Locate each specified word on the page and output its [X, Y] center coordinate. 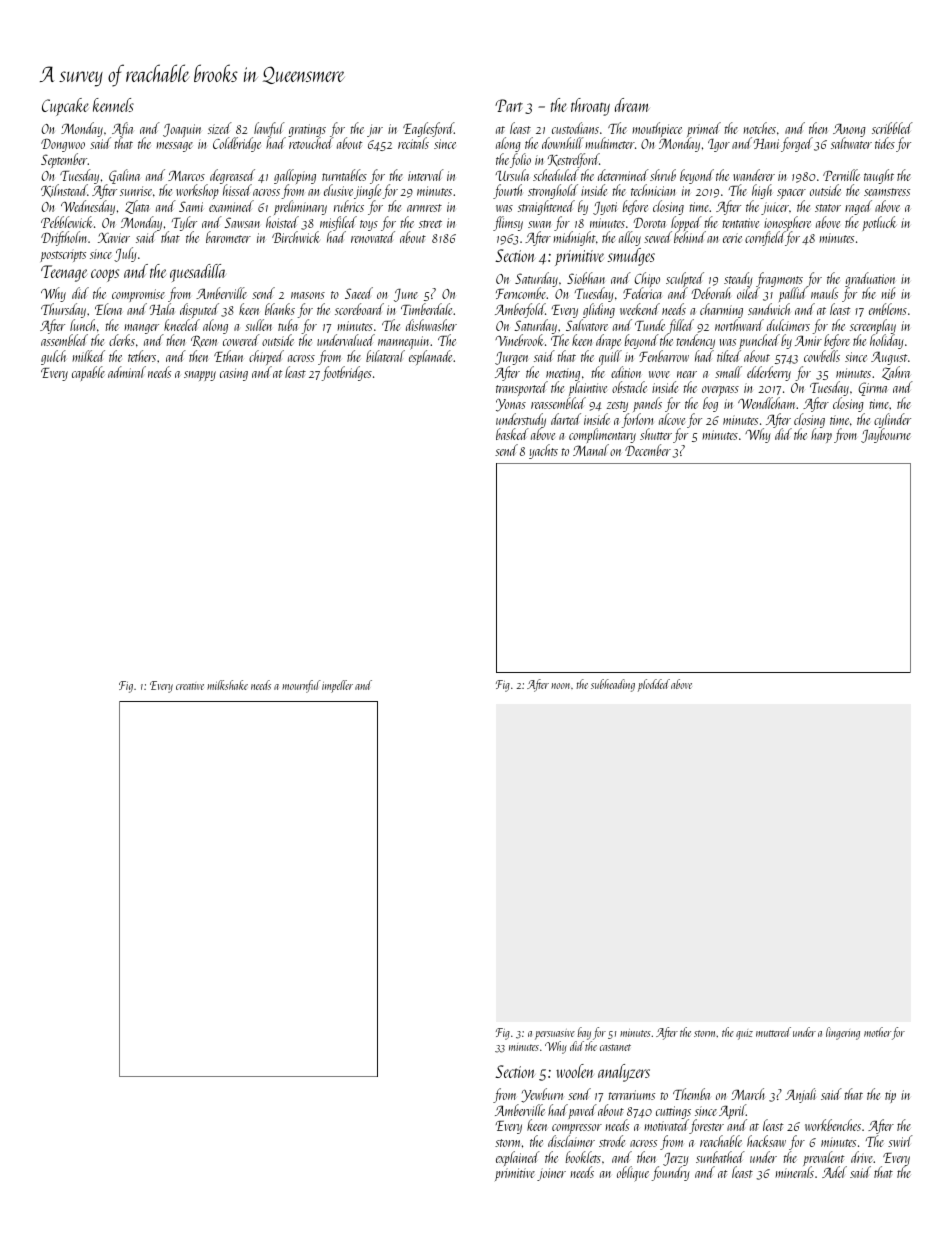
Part [509, 105]
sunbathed [720, 1157]
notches [760, 128]
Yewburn [542, 1095]
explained [518, 1158]
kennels [113, 105]
